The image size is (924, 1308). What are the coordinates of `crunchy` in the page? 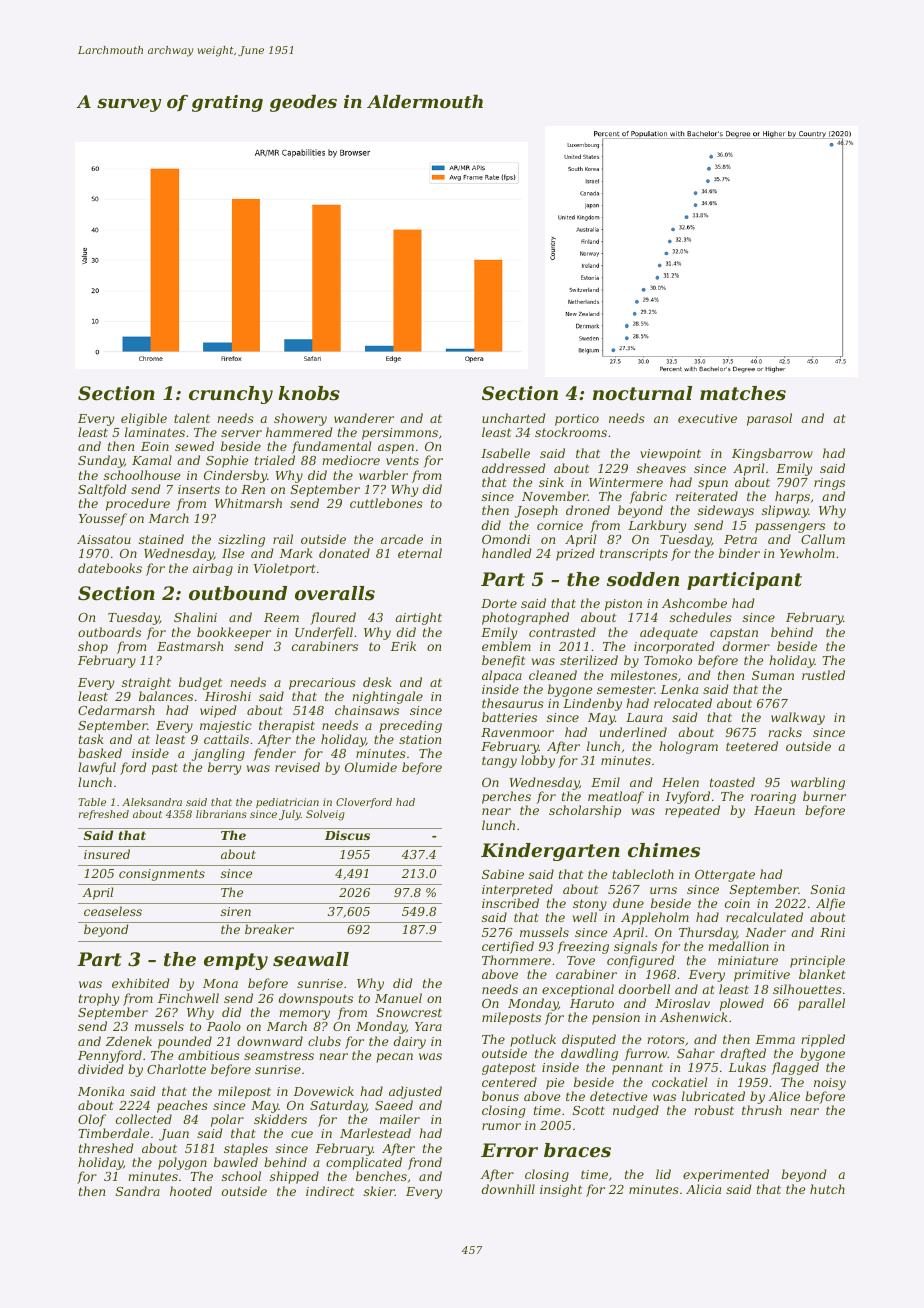 It's located at (231, 395).
